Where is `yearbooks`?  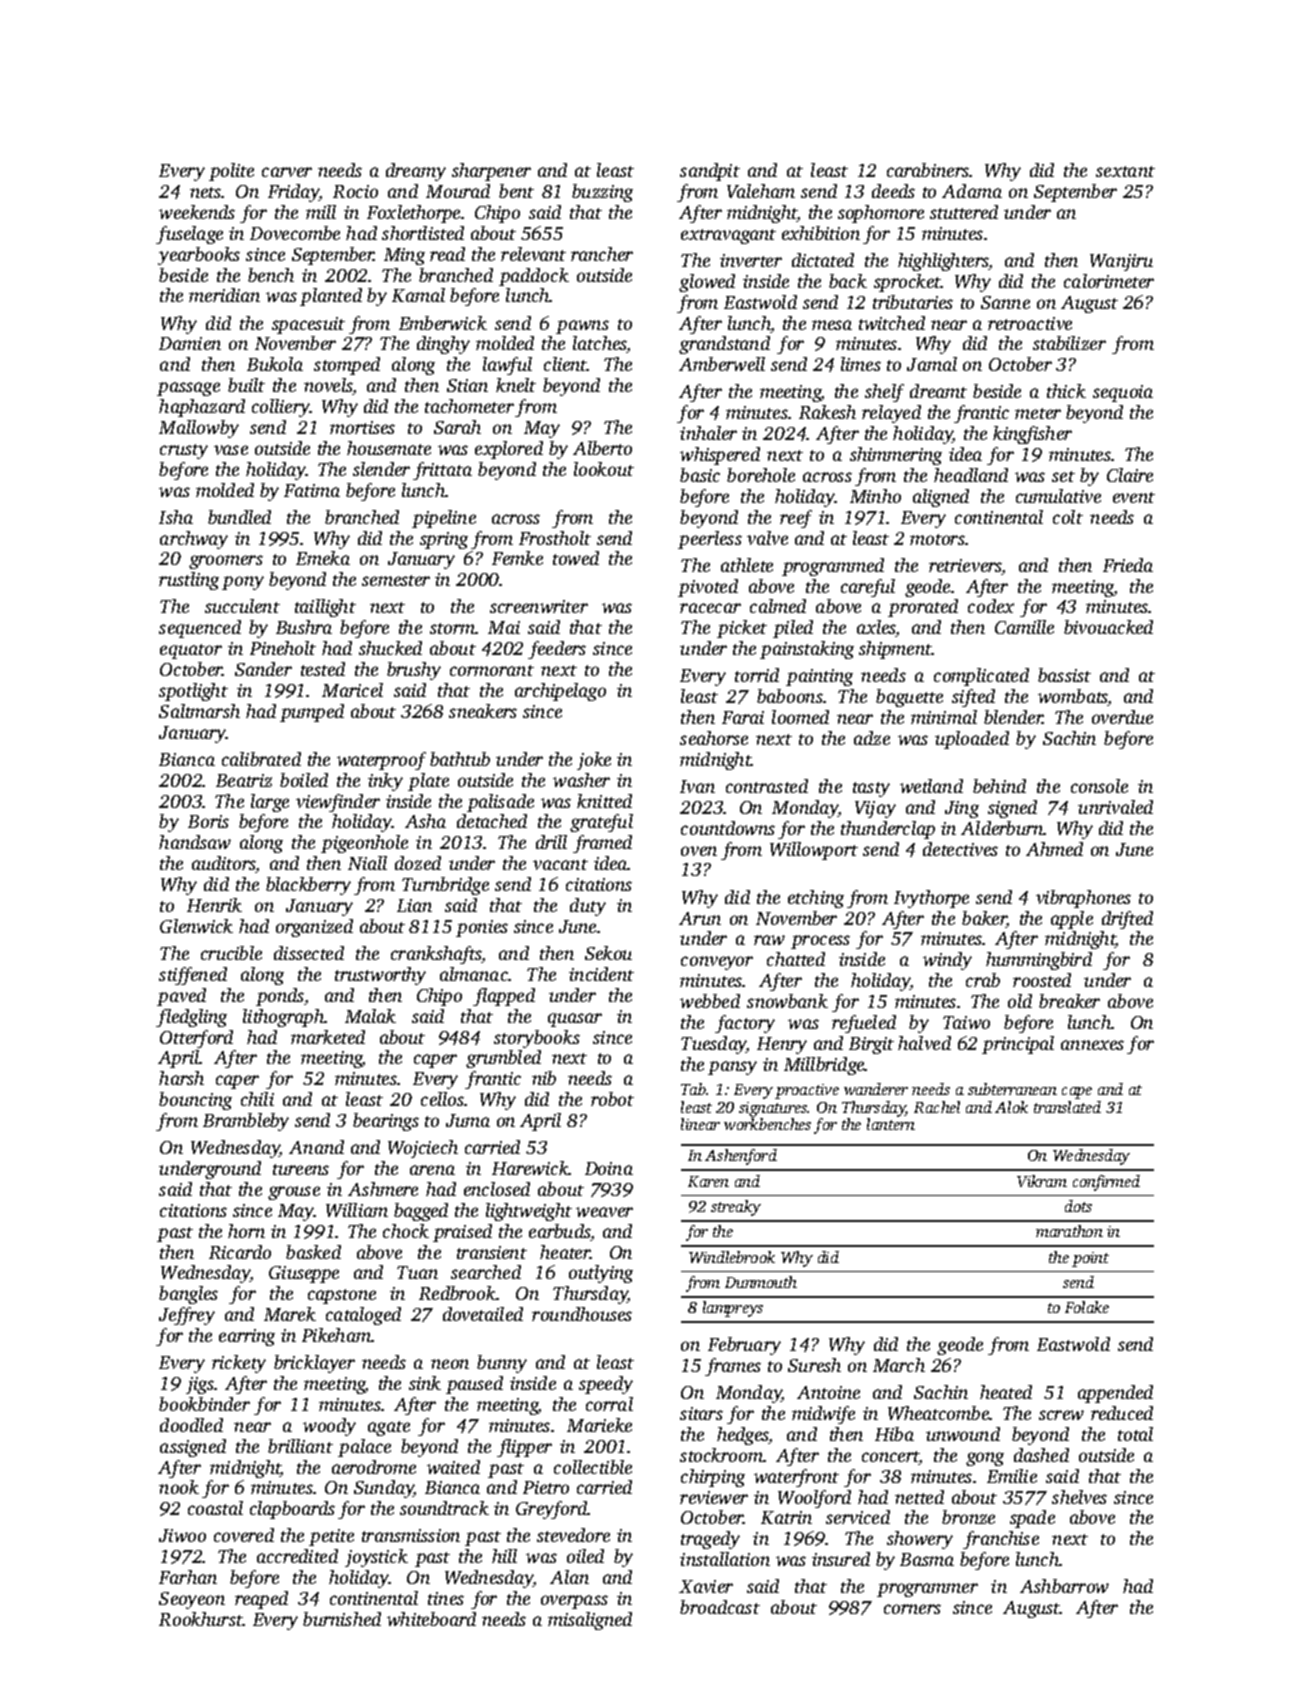 yearbooks is located at coordinates (199, 256).
